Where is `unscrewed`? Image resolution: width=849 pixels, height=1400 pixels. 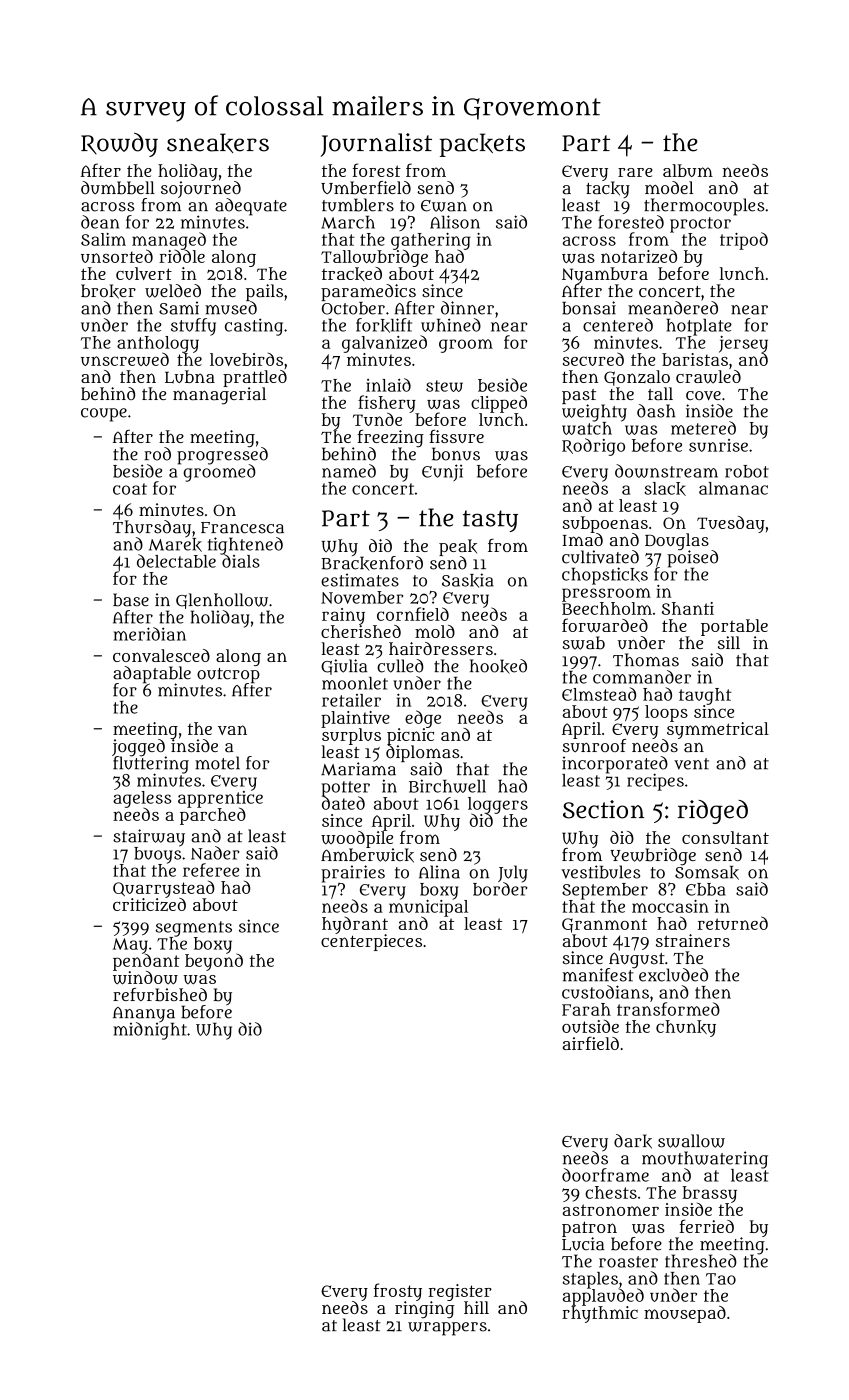 unscrewed is located at coordinates (125, 359).
